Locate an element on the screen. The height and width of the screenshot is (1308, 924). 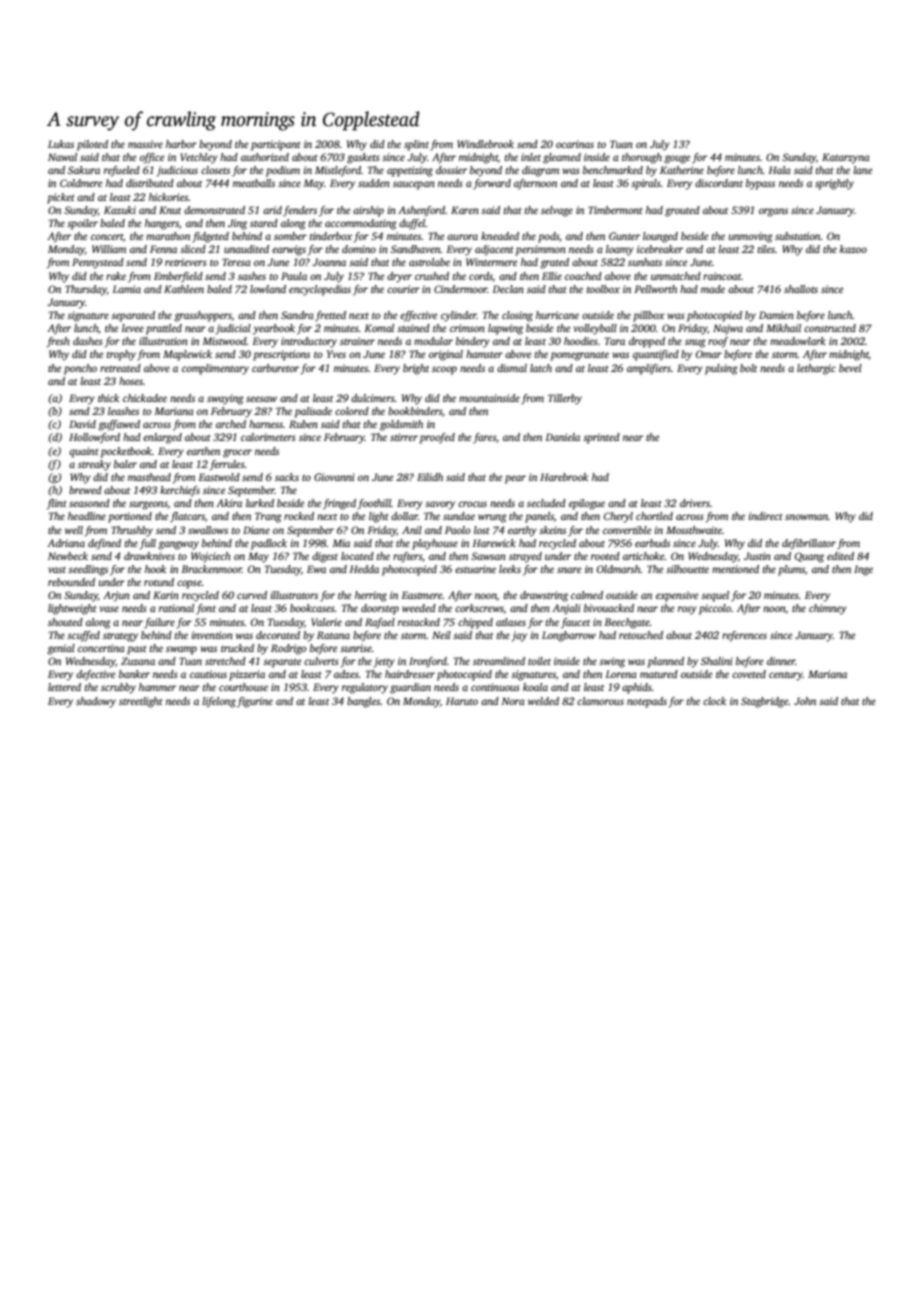
vase is located at coordinates (109, 609).
